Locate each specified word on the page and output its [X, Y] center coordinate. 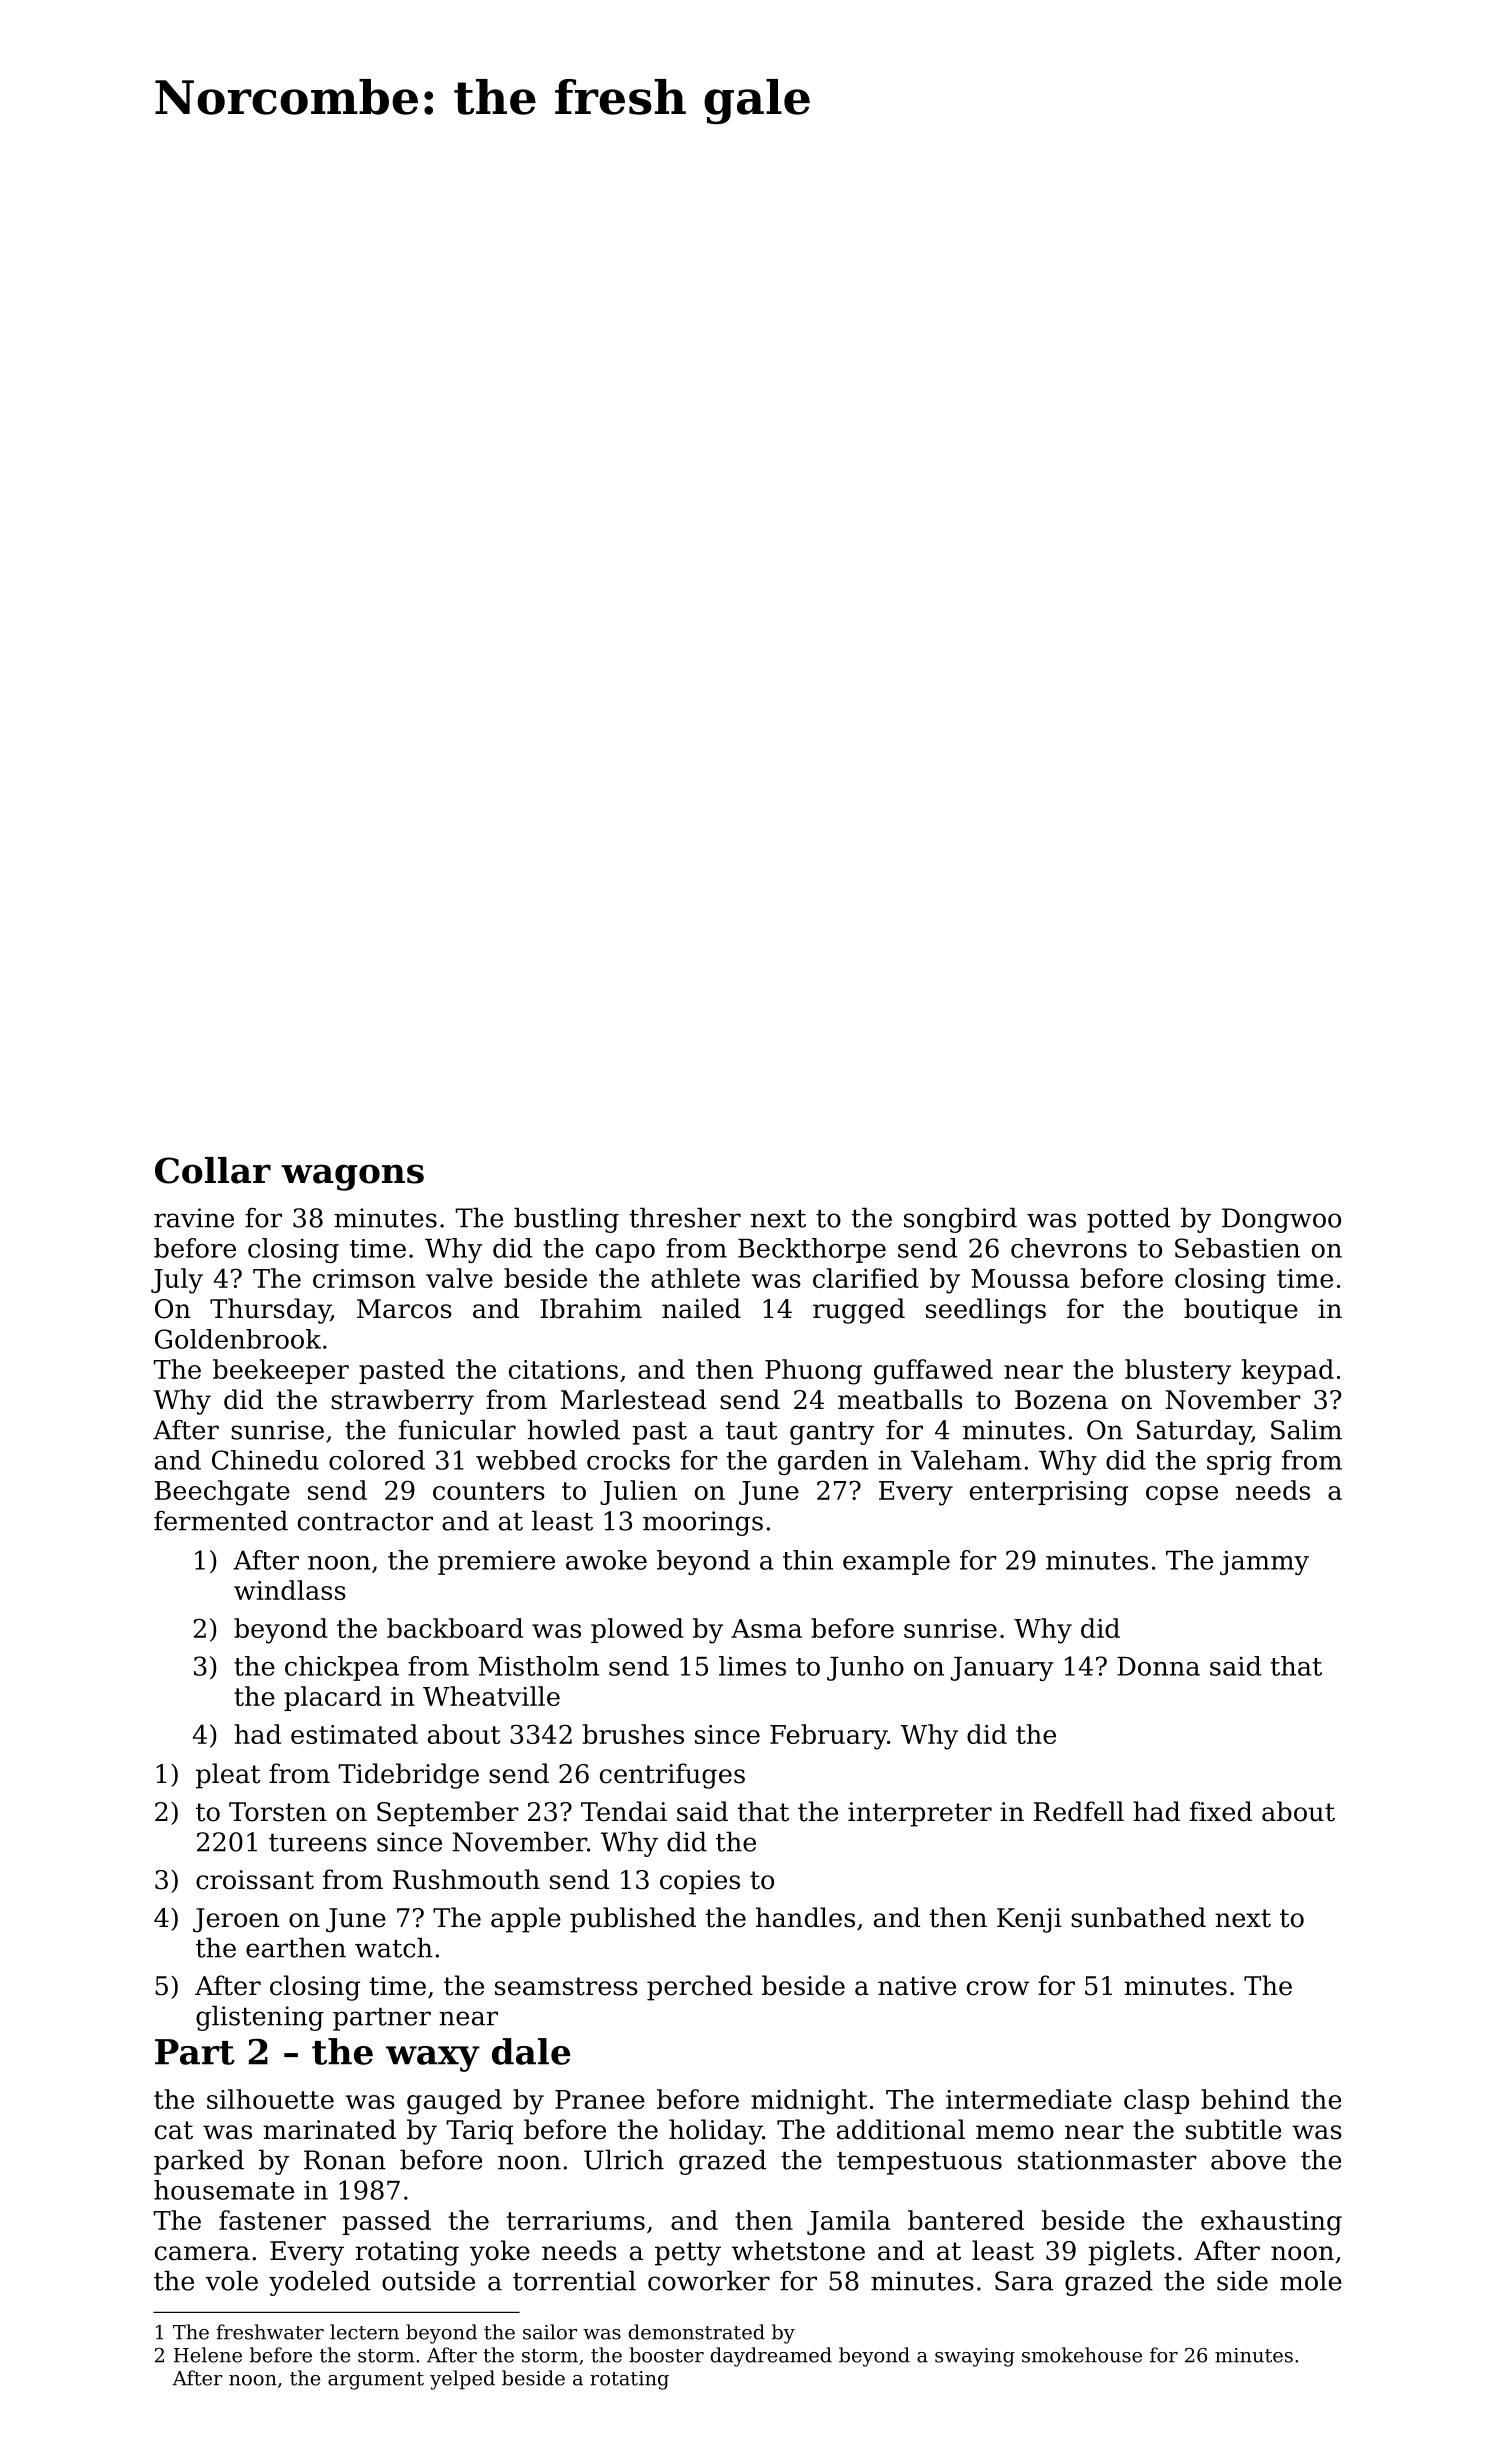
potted [1128, 1220]
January [1002, 1669]
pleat [228, 1776]
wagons [352, 1177]
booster [666, 2355]
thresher [685, 1217]
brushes [633, 1734]
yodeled [319, 2283]
